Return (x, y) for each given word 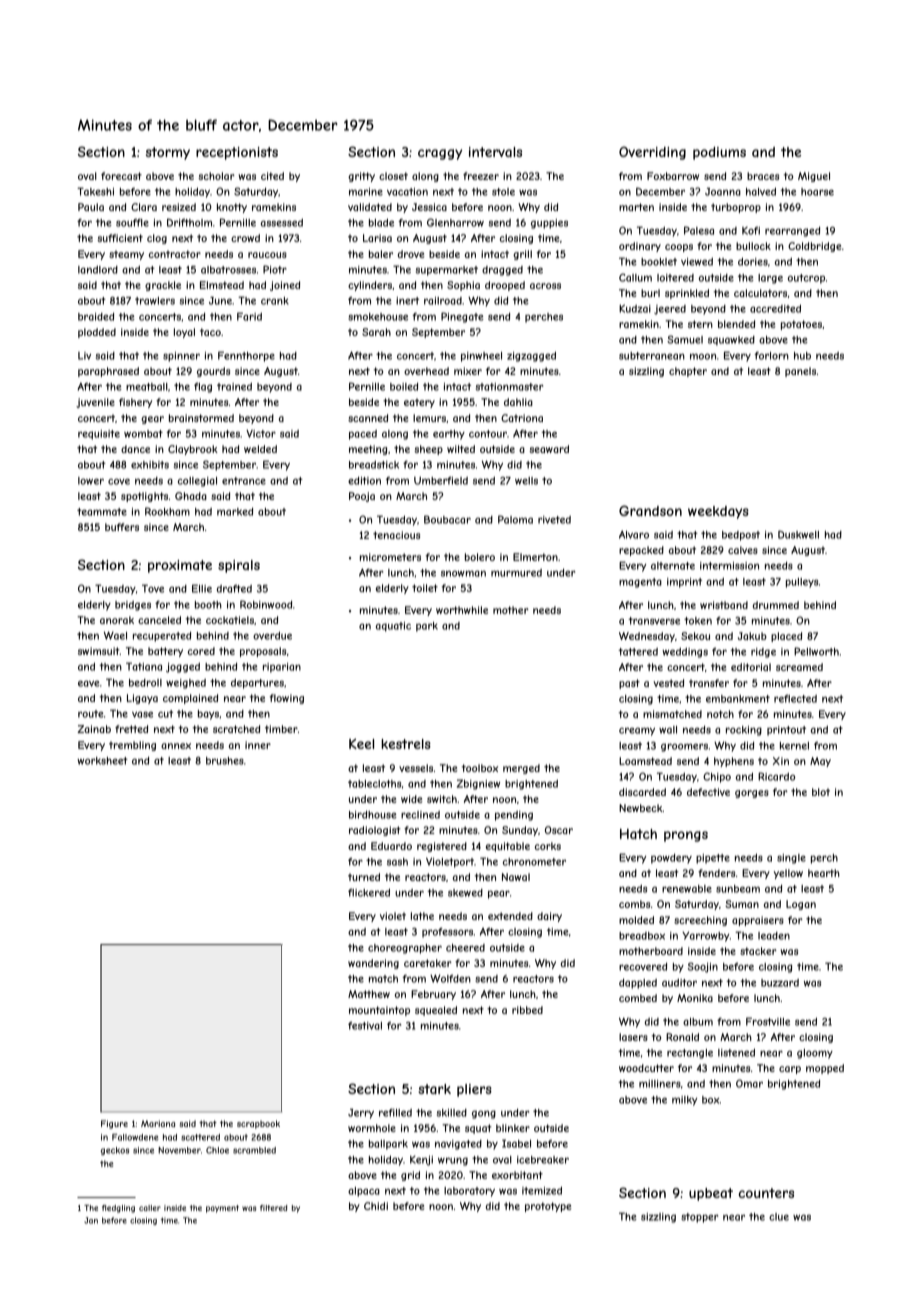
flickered (369, 892)
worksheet (102, 761)
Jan (91, 1220)
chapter (688, 372)
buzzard (780, 983)
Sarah (376, 332)
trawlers (155, 301)
